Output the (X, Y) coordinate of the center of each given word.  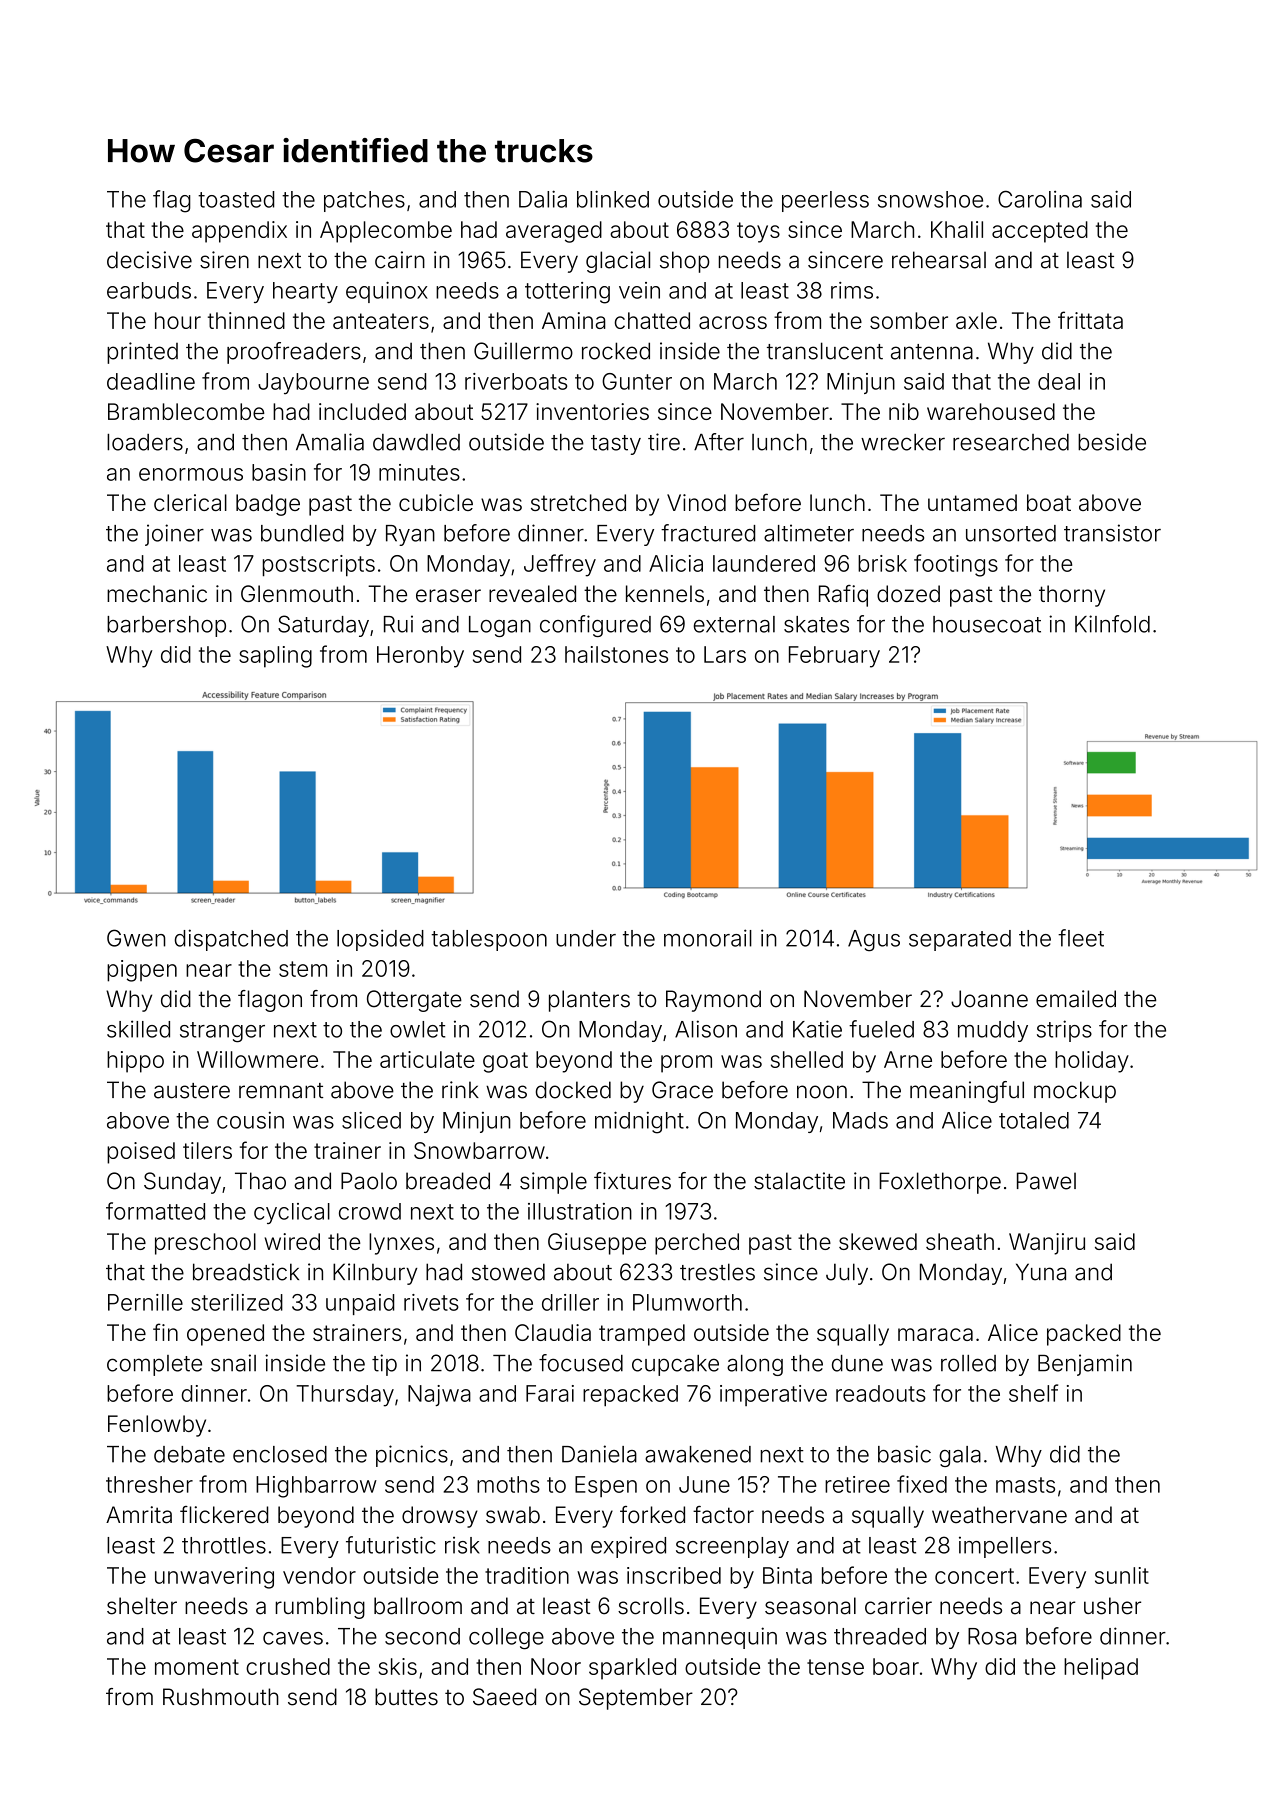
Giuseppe (597, 1244)
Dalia (543, 199)
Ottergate (414, 1001)
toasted (236, 199)
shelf (1033, 1393)
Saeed (504, 1697)
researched (1011, 442)
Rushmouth (221, 1697)
